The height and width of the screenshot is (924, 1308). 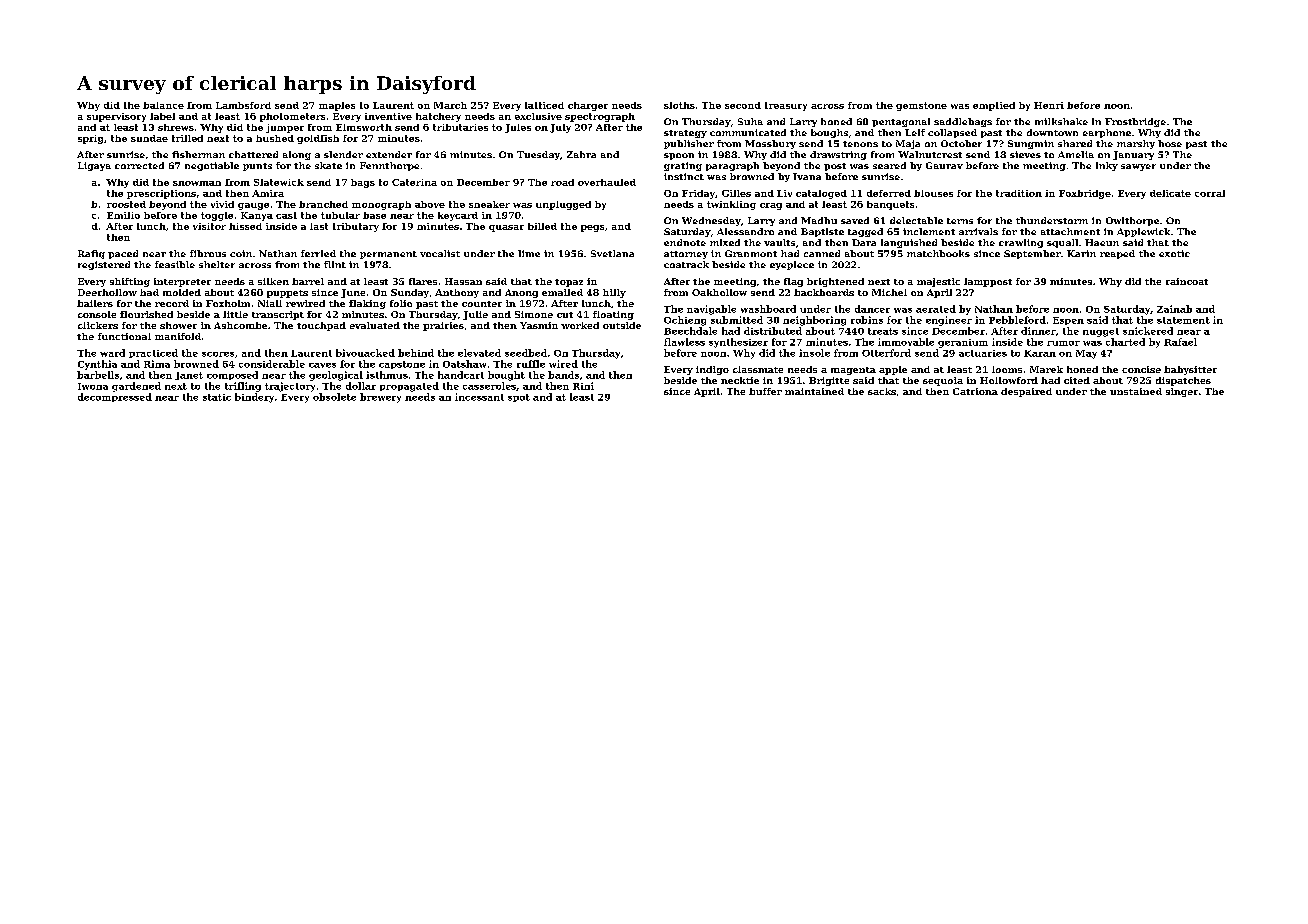 What do you see at coordinates (539, 325) in the screenshot?
I see `Yasmin` at bounding box center [539, 325].
